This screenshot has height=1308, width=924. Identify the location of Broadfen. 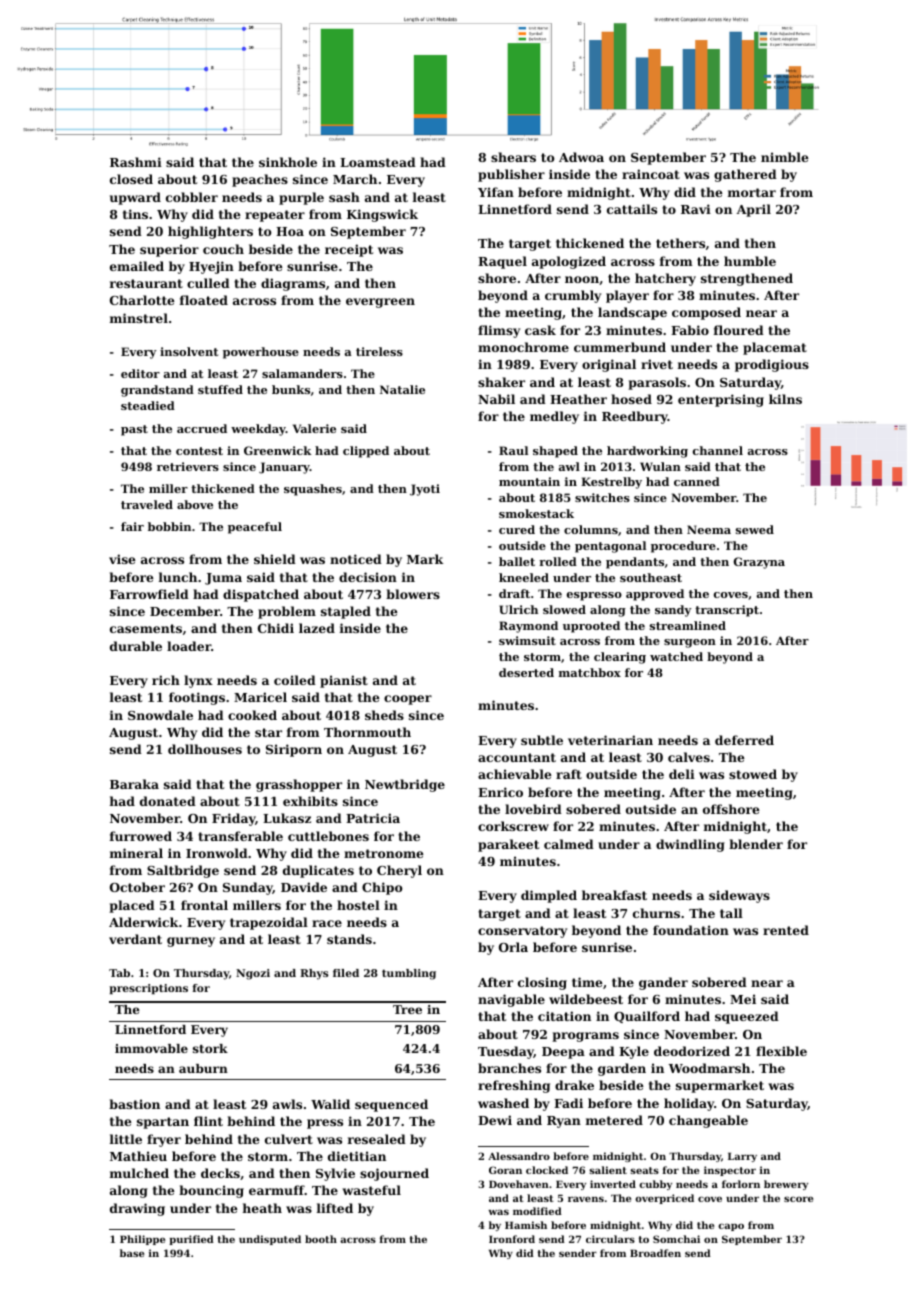
(655, 1253).
